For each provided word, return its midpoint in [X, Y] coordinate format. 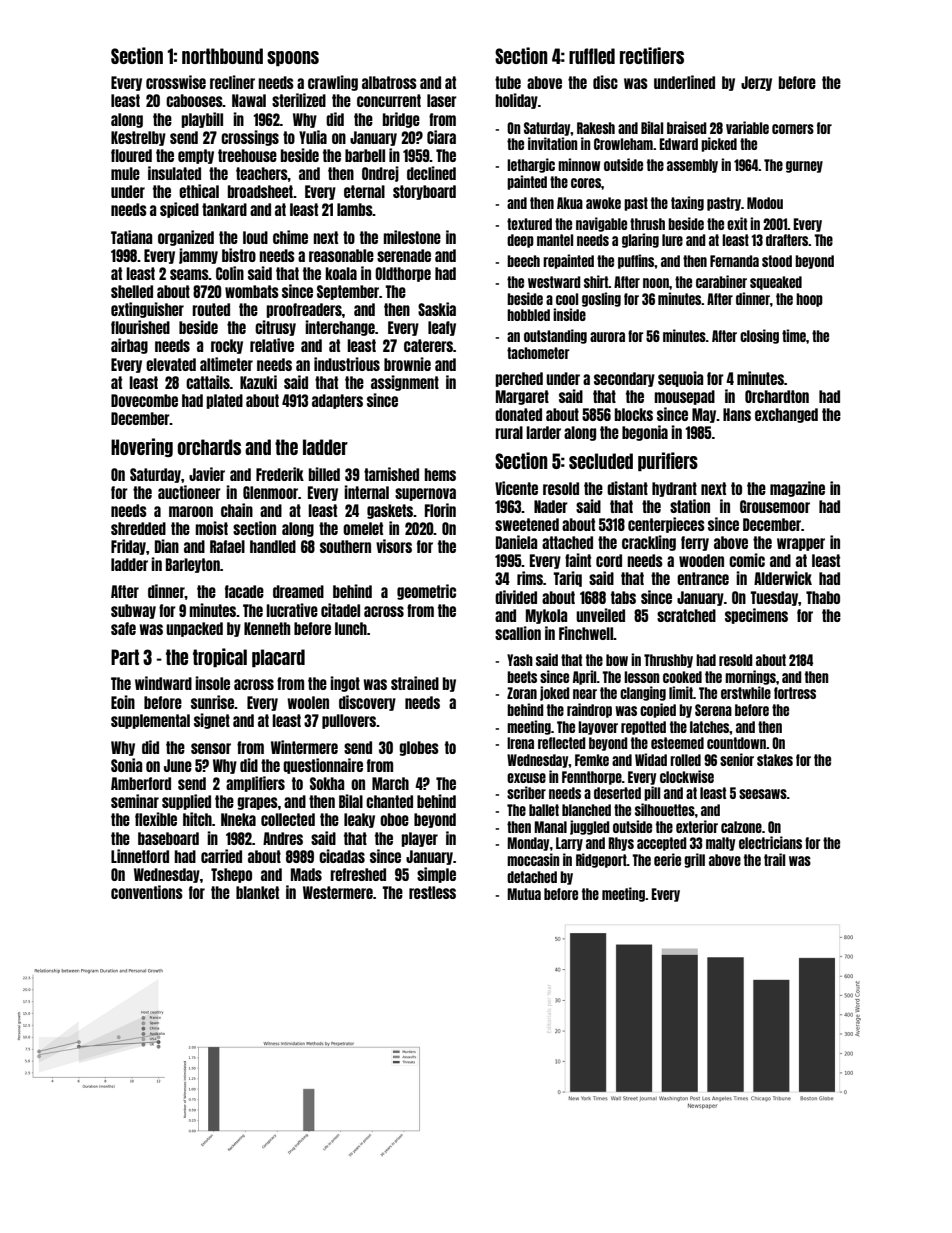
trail [774, 859]
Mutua [524, 894]
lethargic [531, 165]
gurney [804, 167]
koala [341, 273]
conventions [147, 892]
